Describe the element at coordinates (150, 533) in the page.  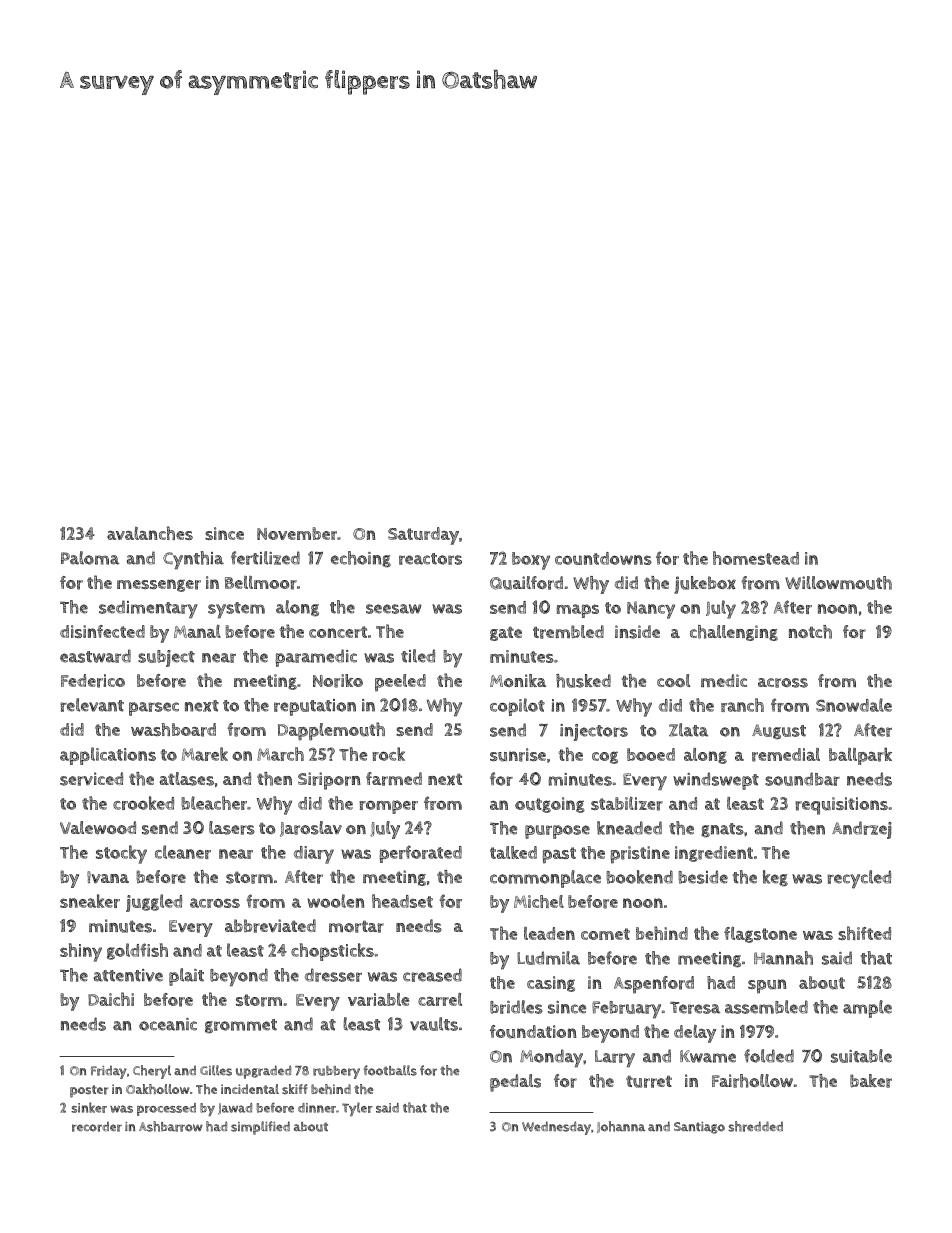
I see `avalanches` at that location.
